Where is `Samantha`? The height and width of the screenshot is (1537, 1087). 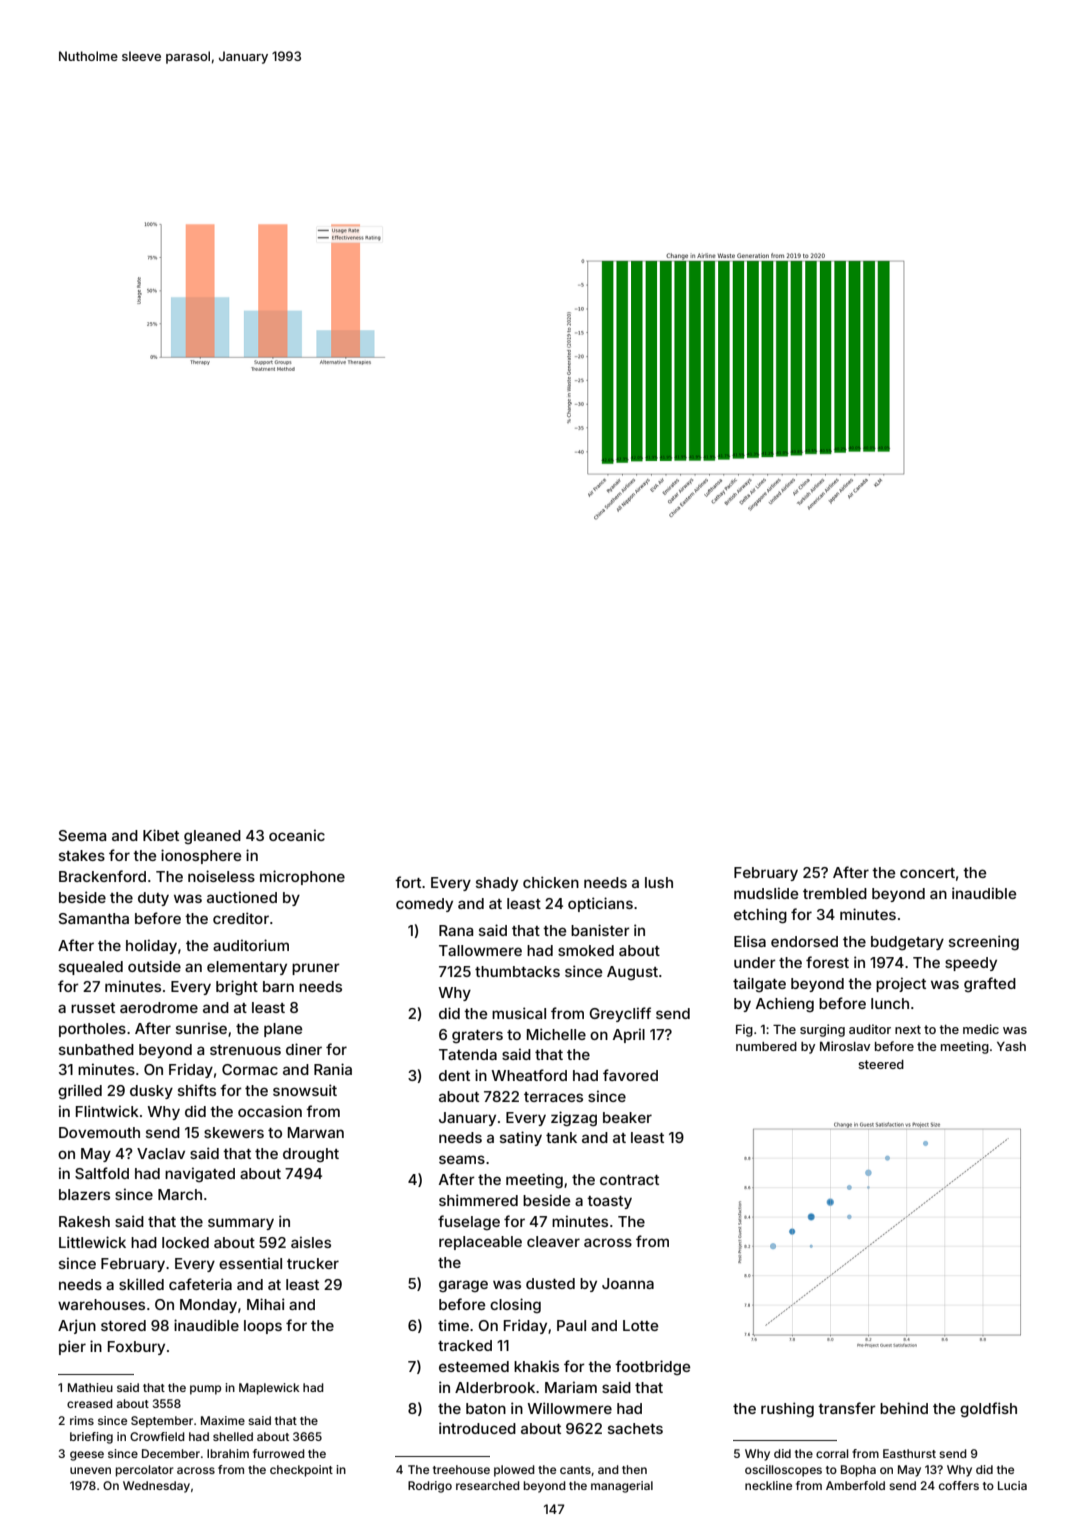 Samantha is located at coordinates (94, 918).
